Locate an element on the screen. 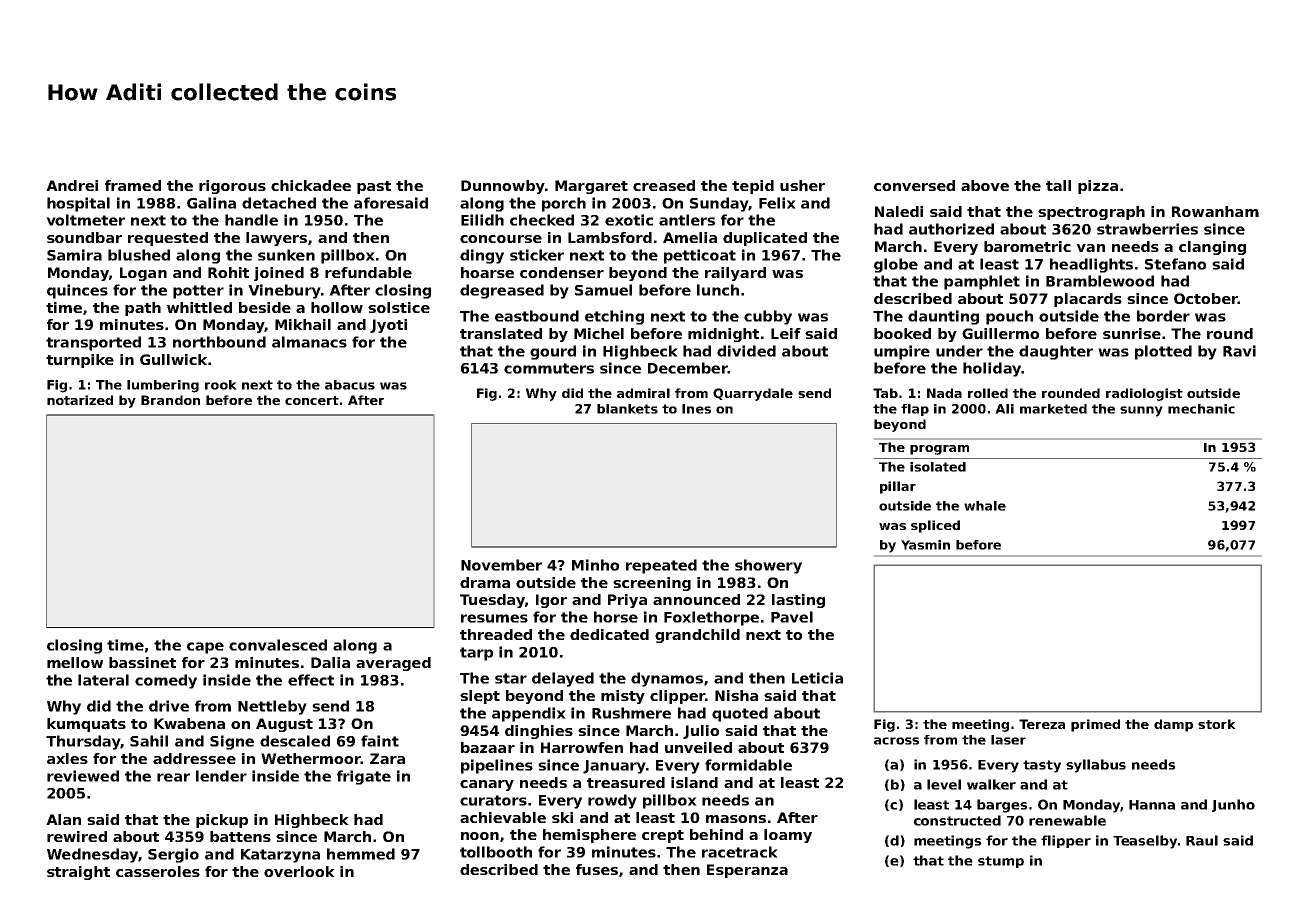 This screenshot has height=924, width=1308. Priya is located at coordinates (627, 601).
